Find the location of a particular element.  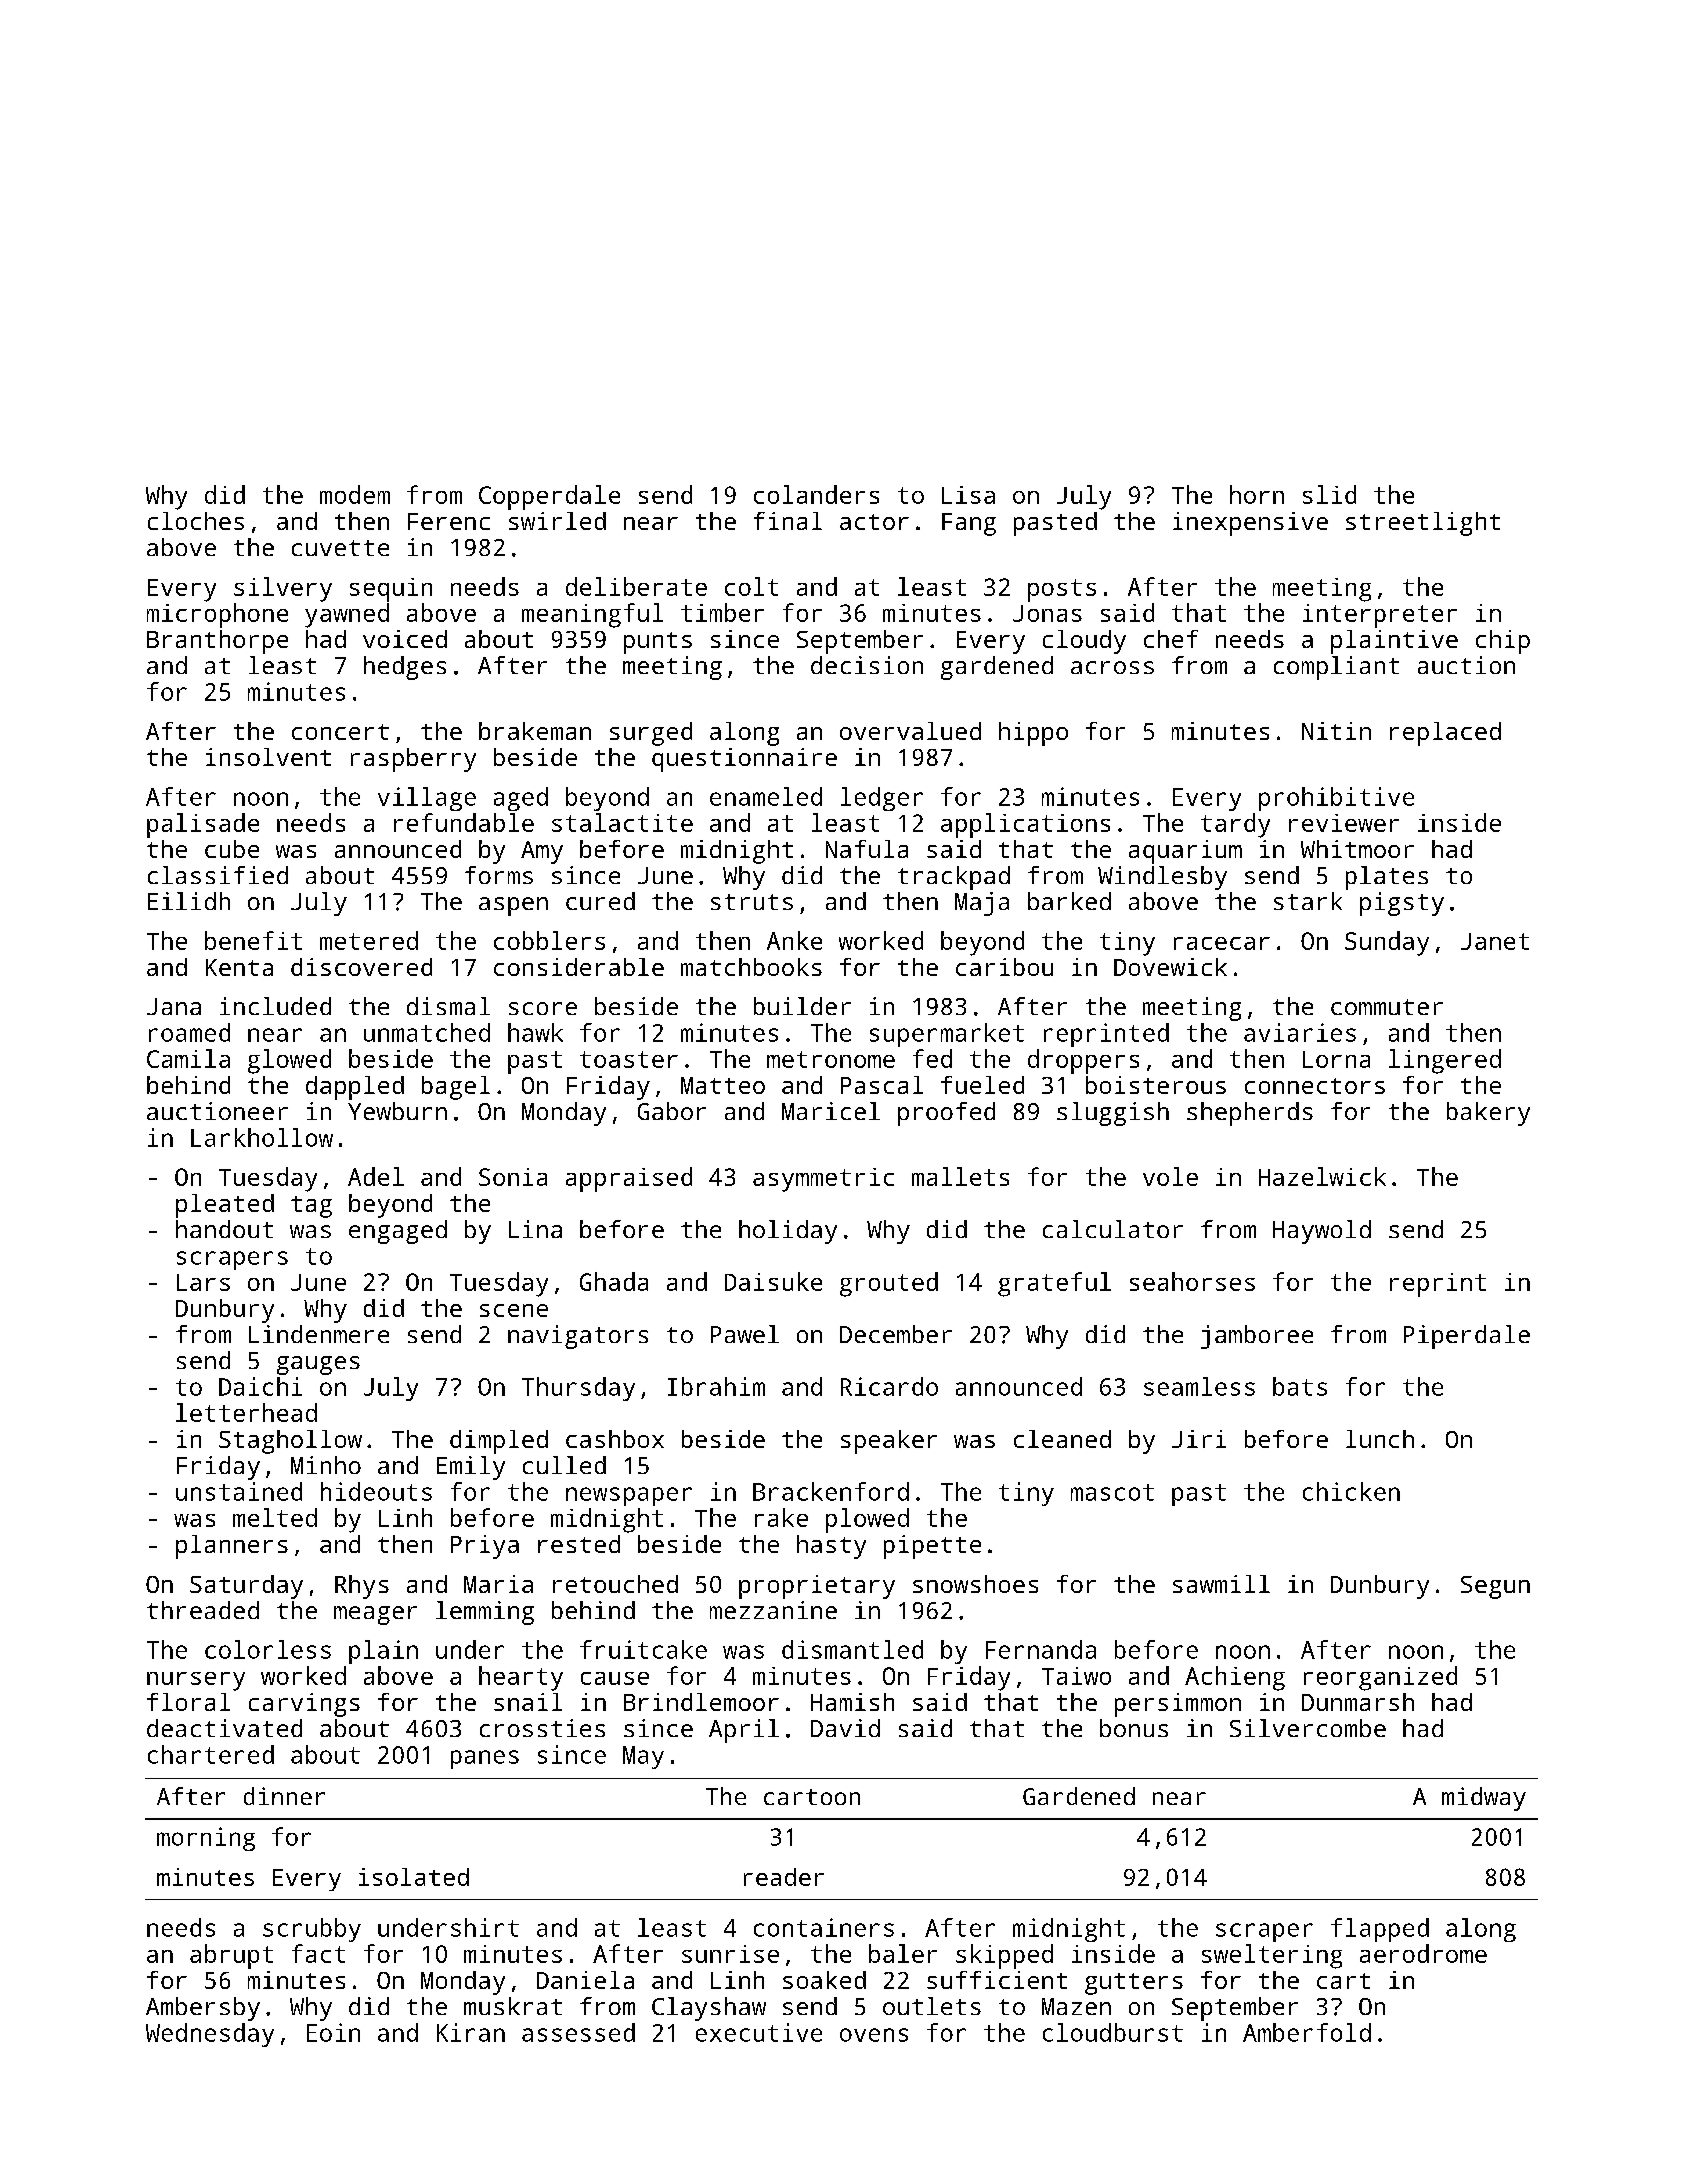

Segun is located at coordinates (1495, 1587).
